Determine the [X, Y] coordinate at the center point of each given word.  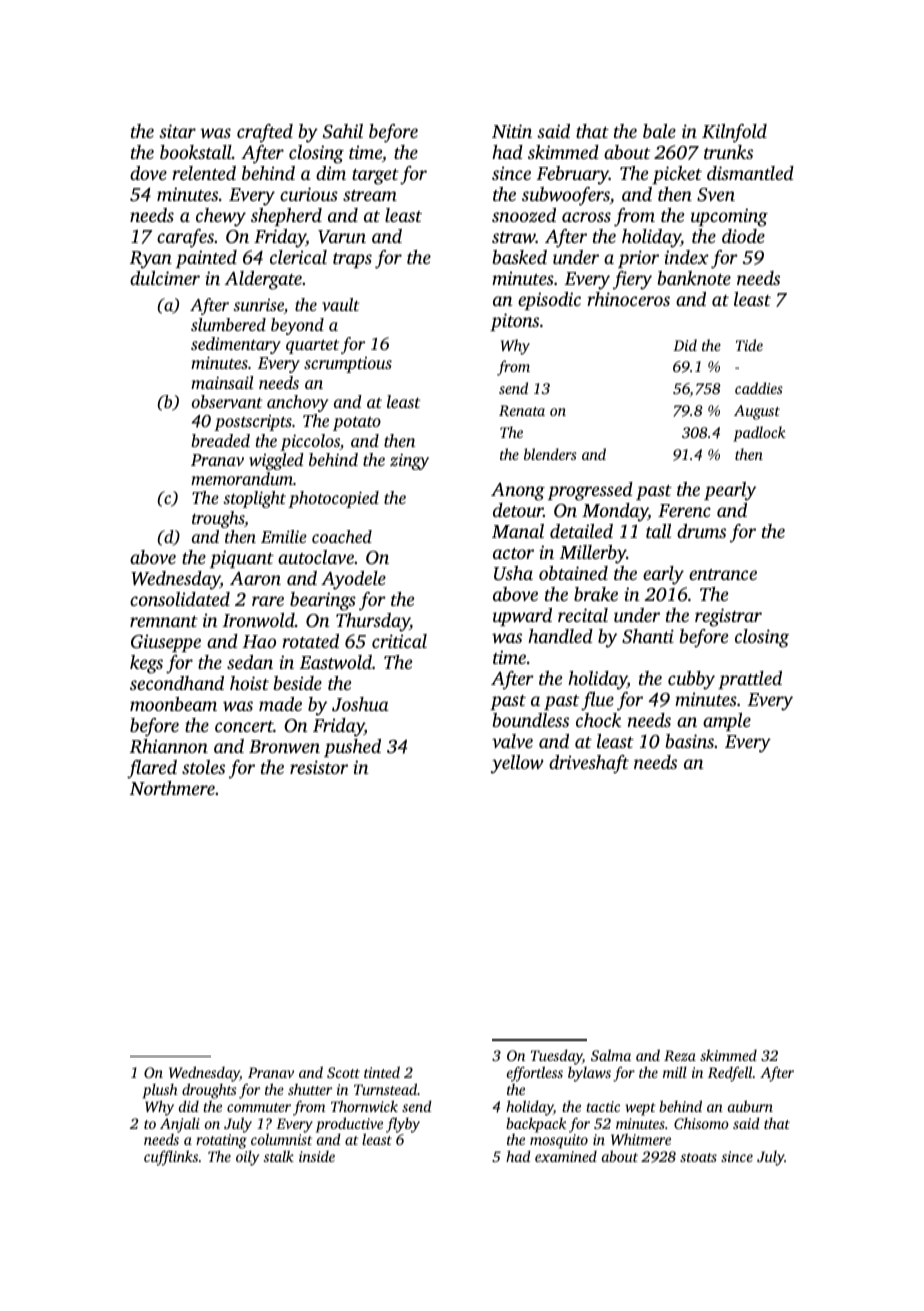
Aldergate [263, 280]
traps [352, 260]
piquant [242, 559]
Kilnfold [734, 133]
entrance [723, 574]
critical [399, 641]
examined [566, 1156]
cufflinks [171, 1158]
